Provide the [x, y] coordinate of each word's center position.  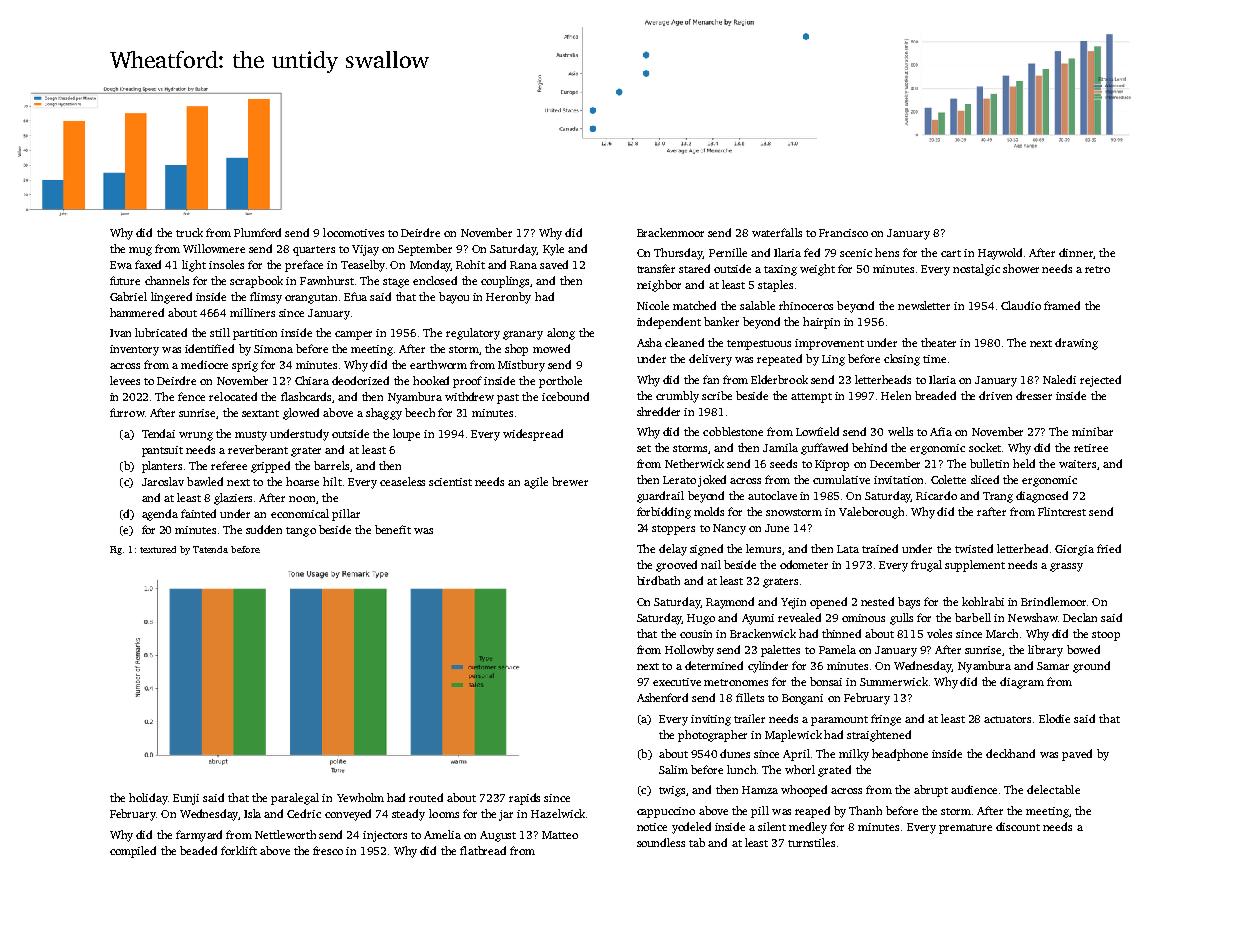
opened [828, 603]
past [508, 399]
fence [191, 396]
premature [965, 829]
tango [301, 532]
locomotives [353, 232]
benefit [393, 529]
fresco [328, 850]
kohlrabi [983, 601]
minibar [1092, 431]
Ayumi [758, 619]
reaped [812, 812]
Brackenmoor [670, 232]
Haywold [1000, 254]
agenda [160, 515]
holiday [148, 799]
